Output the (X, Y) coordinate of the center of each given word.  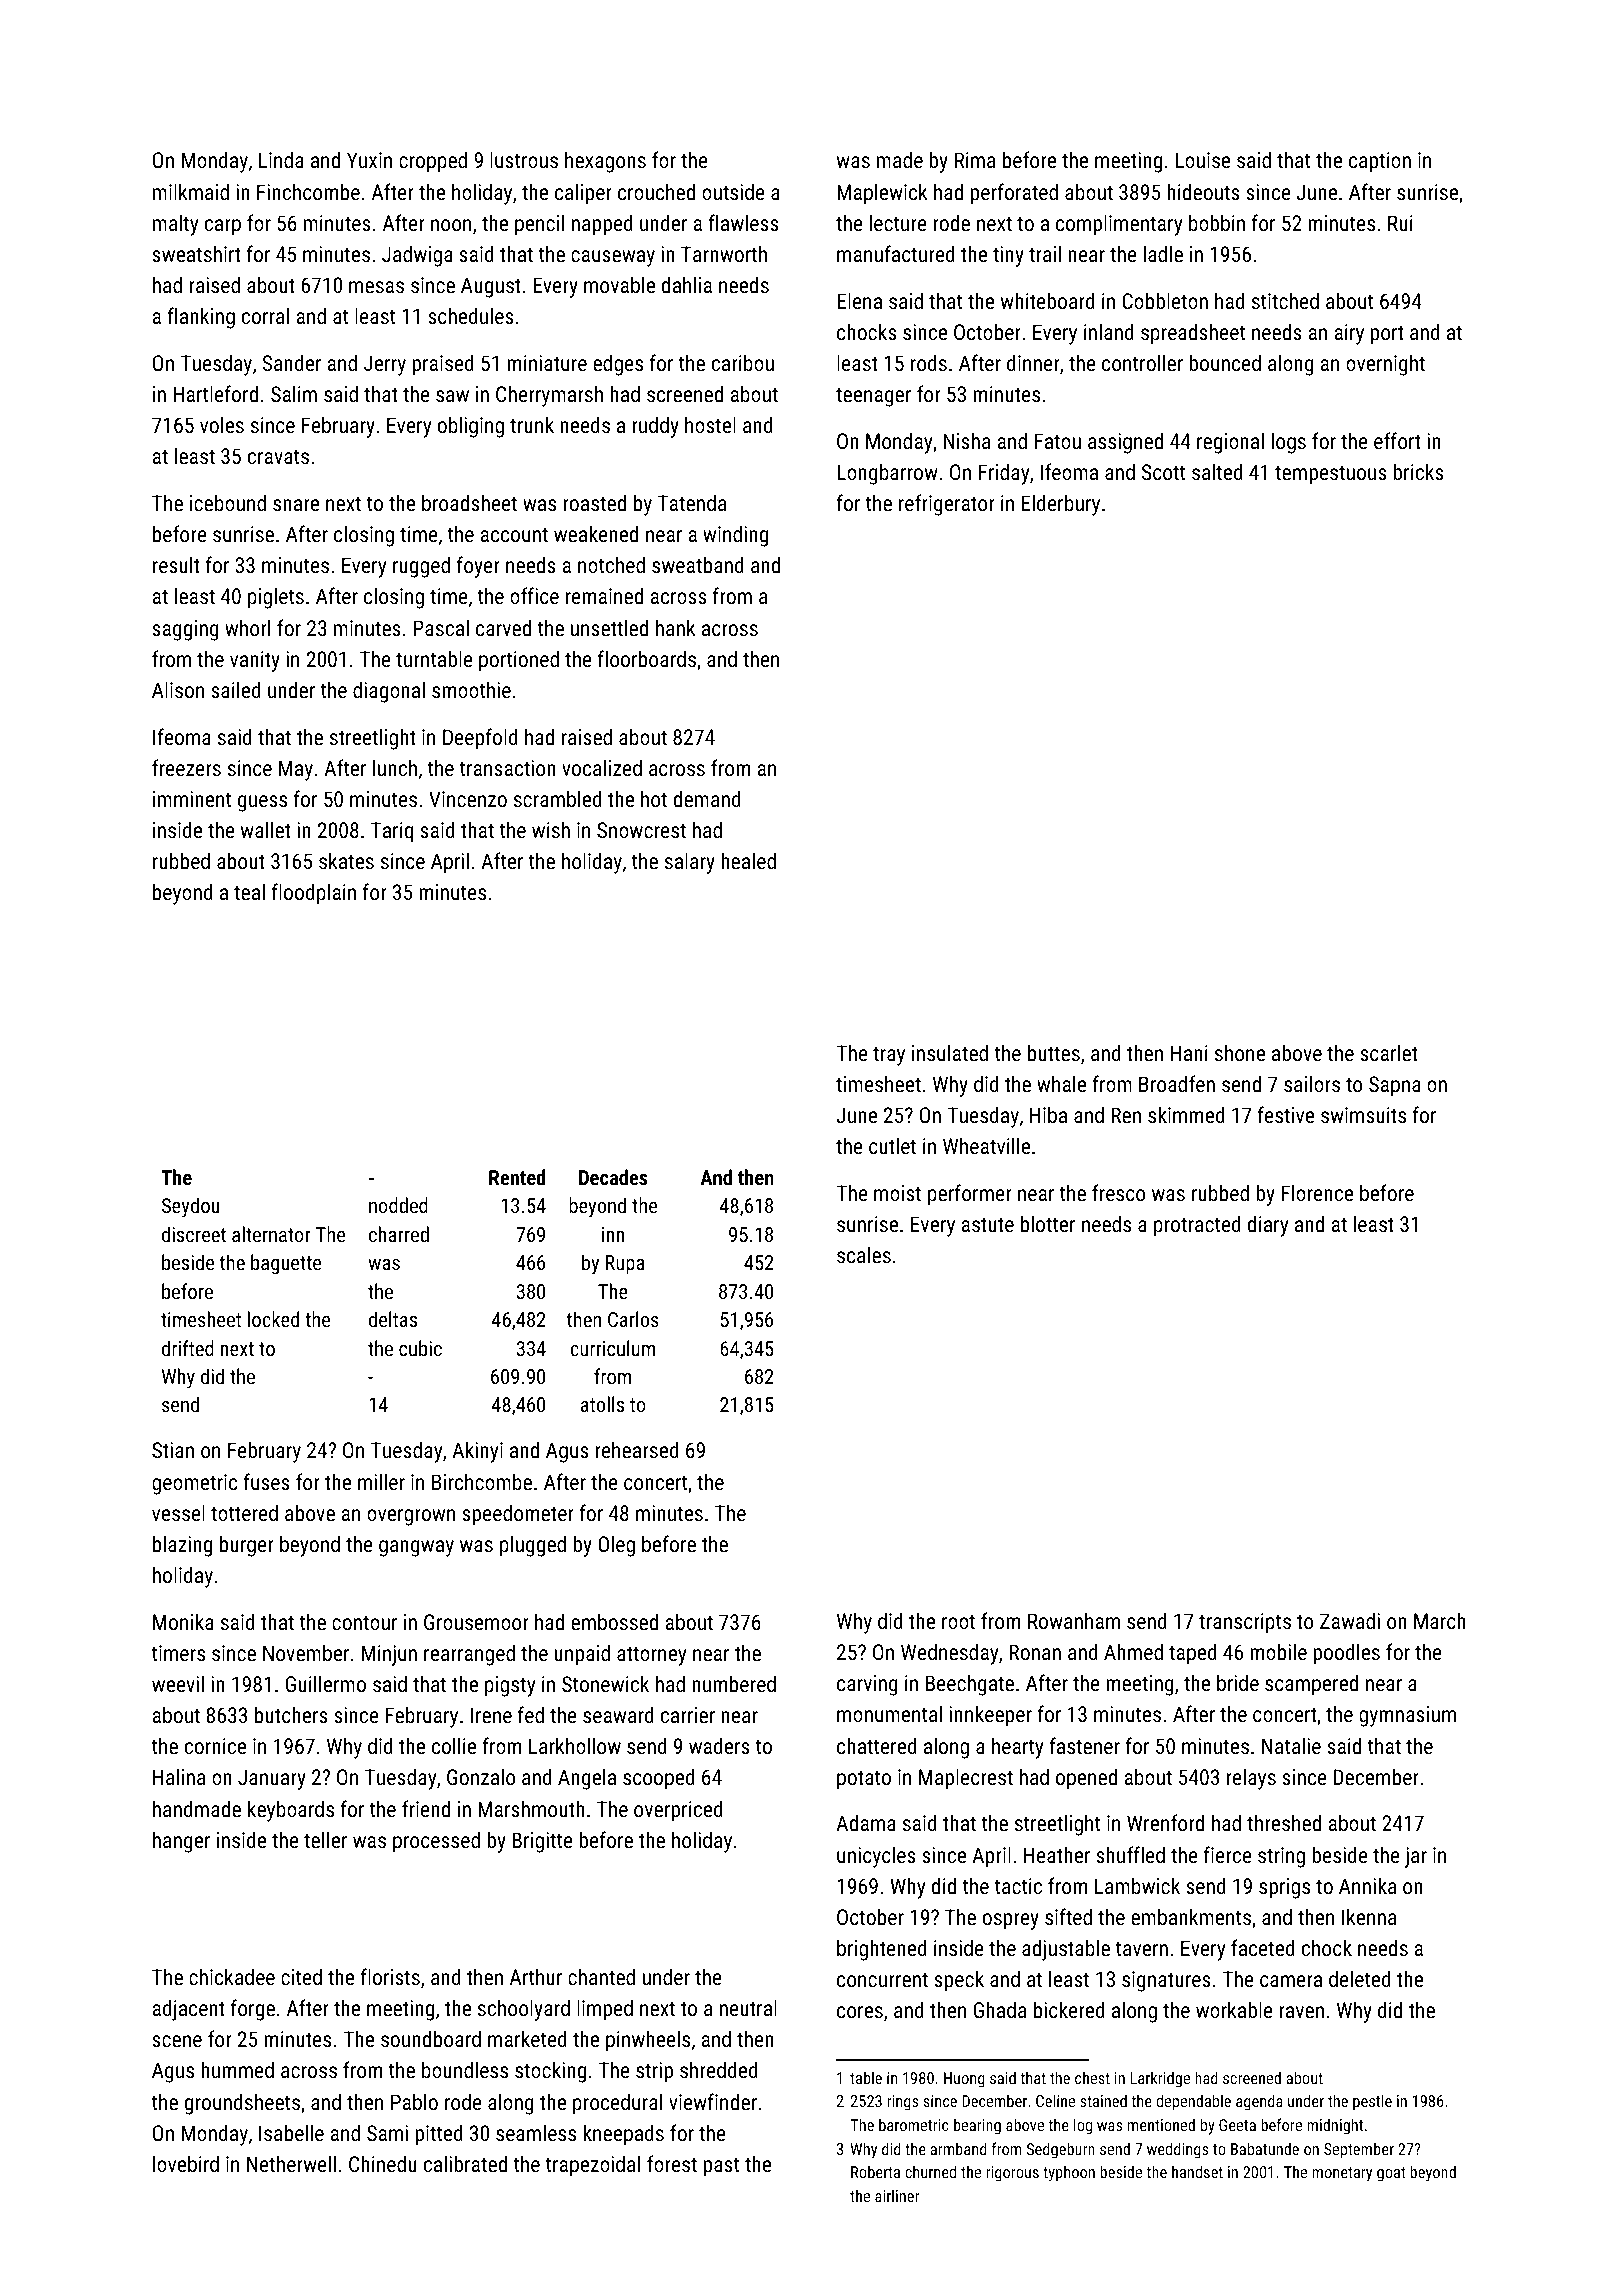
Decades (613, 1177)
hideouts (1203, 191)
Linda (281, 159)
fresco (1118, 1192)
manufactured (896, 253)
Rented (517, 1177)
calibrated (465, 2163)
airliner (897, 2195)
